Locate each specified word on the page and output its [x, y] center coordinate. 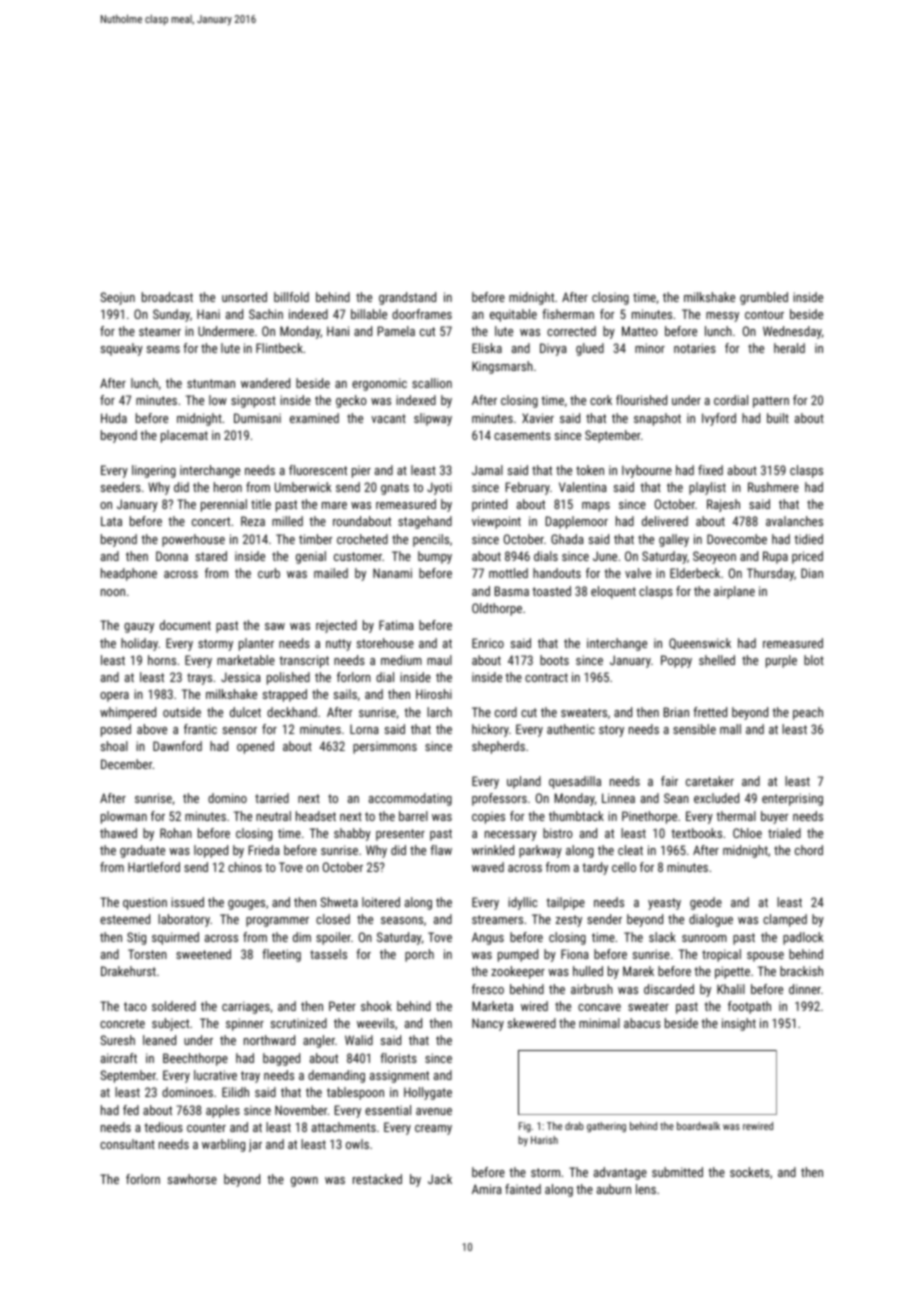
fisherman [568, 314]
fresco [488, 989]
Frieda [264, 850]
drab [574, 1126]
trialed [784, 833]
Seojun [117, 298]
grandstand [407, 298]
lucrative [215, 1075]
